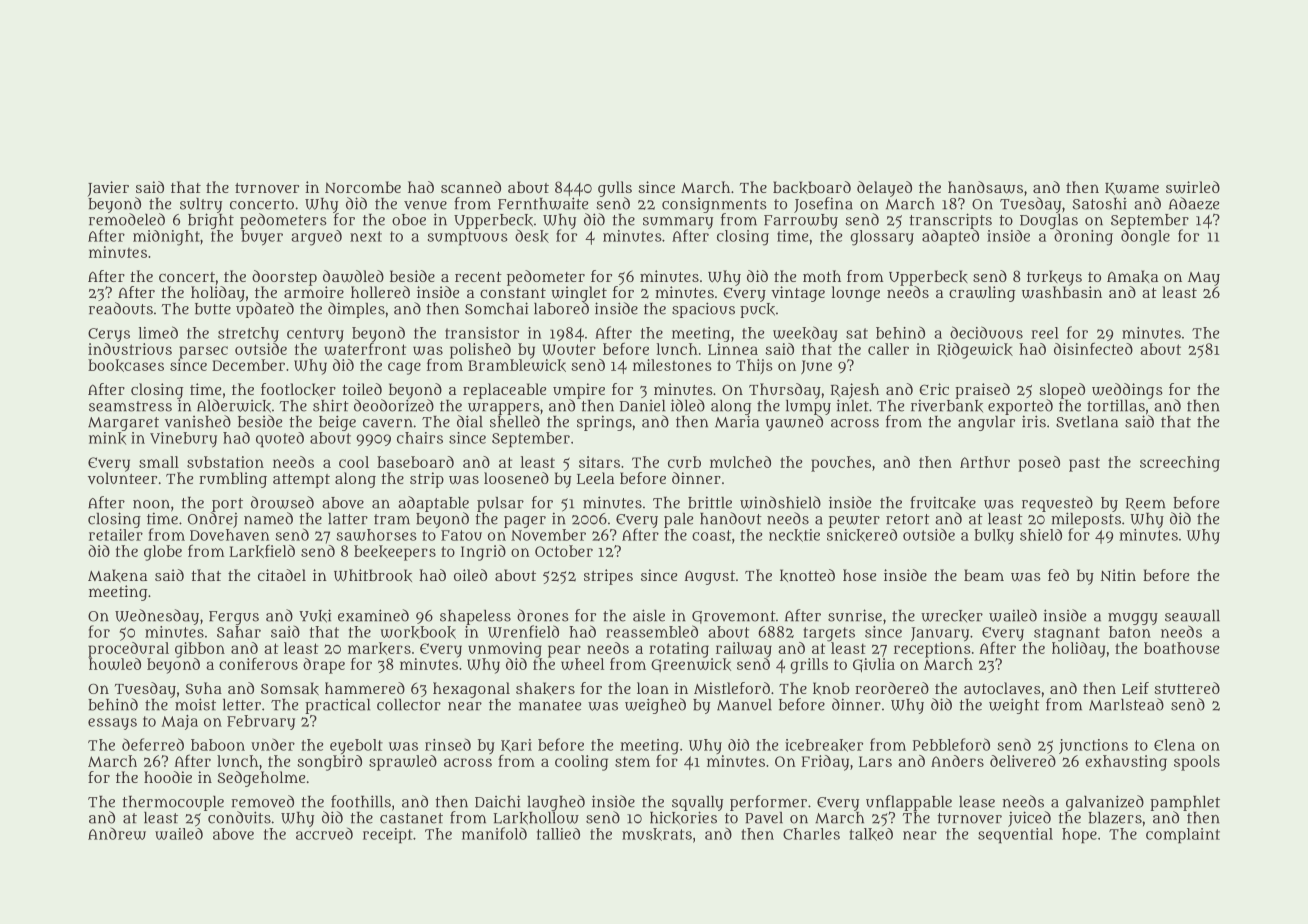 This page has width=1308, height=924. Describe the element at coordinates (579, 294) in the page. I see `winglet` at that location.
